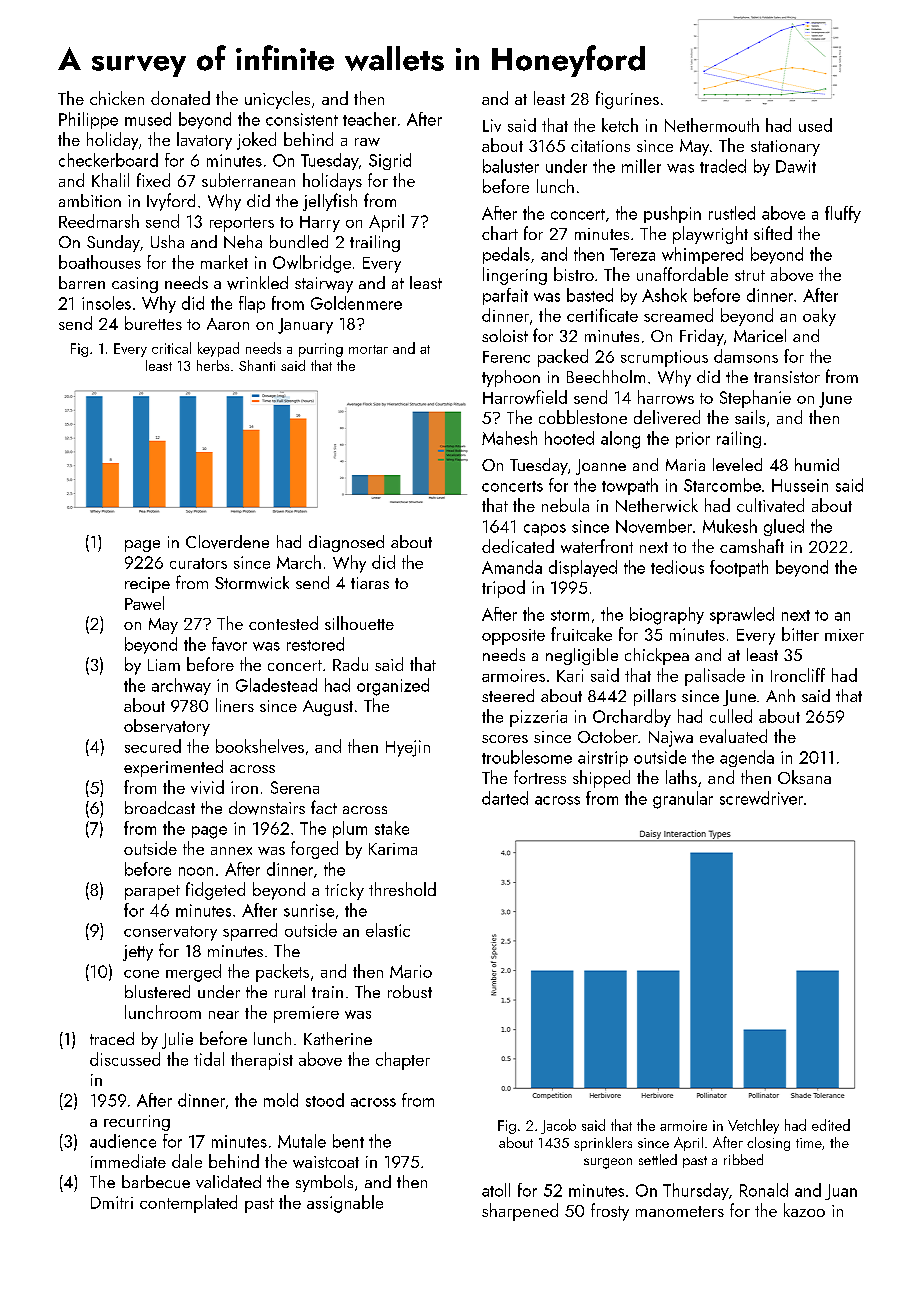 This screenshot has height=1308, width=924. What do you see at coordinates (402, 889) in the screenshot?
I see `threshold` at bounding box center [402, 889].
